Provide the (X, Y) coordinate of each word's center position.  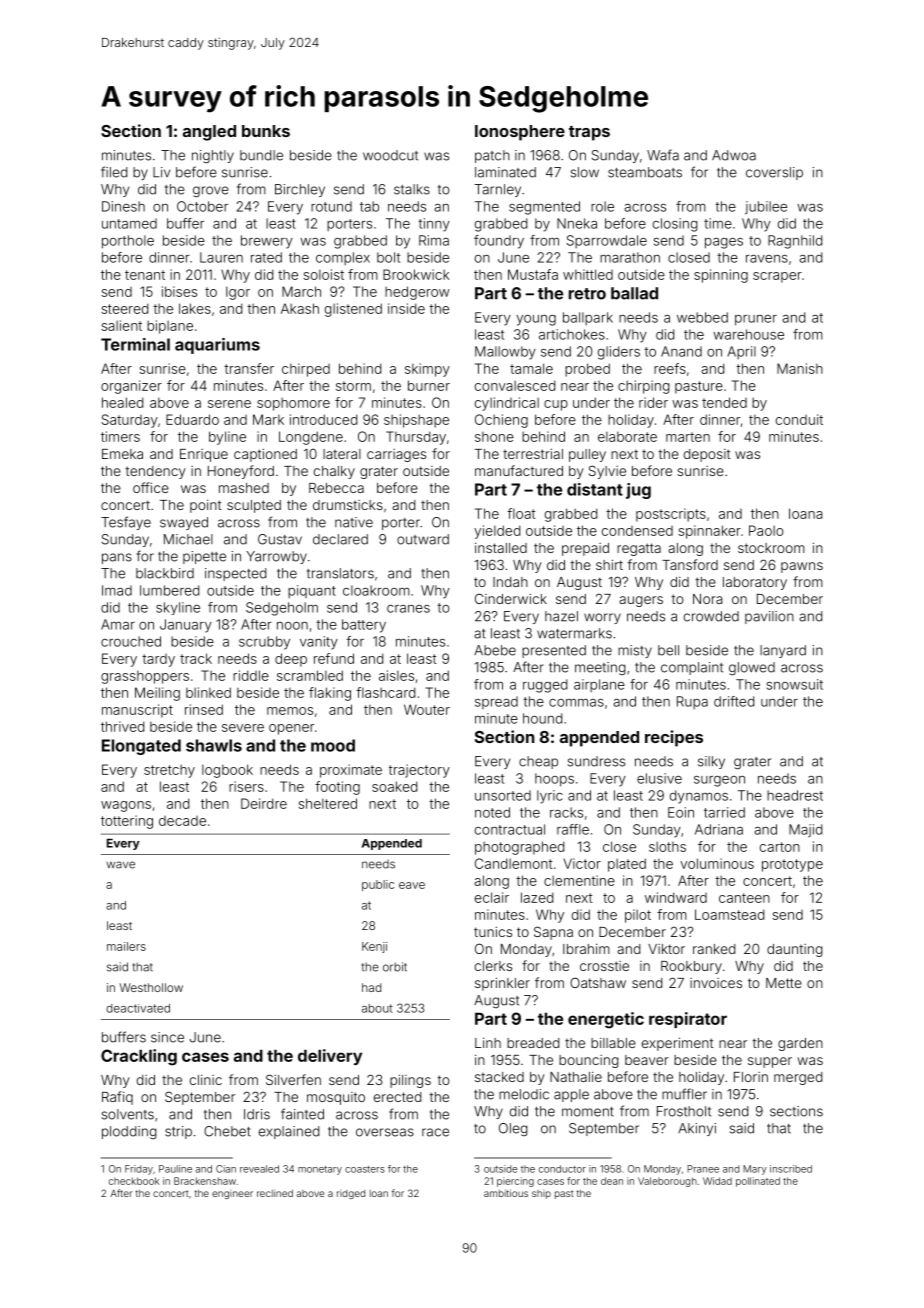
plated (627, 865)
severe (243, 728)
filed (114, 172)
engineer (232, 1195)
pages (724, 243)
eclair (492, 897)
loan (379, 1193)
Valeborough (667, 1182)
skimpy (427, 370)
